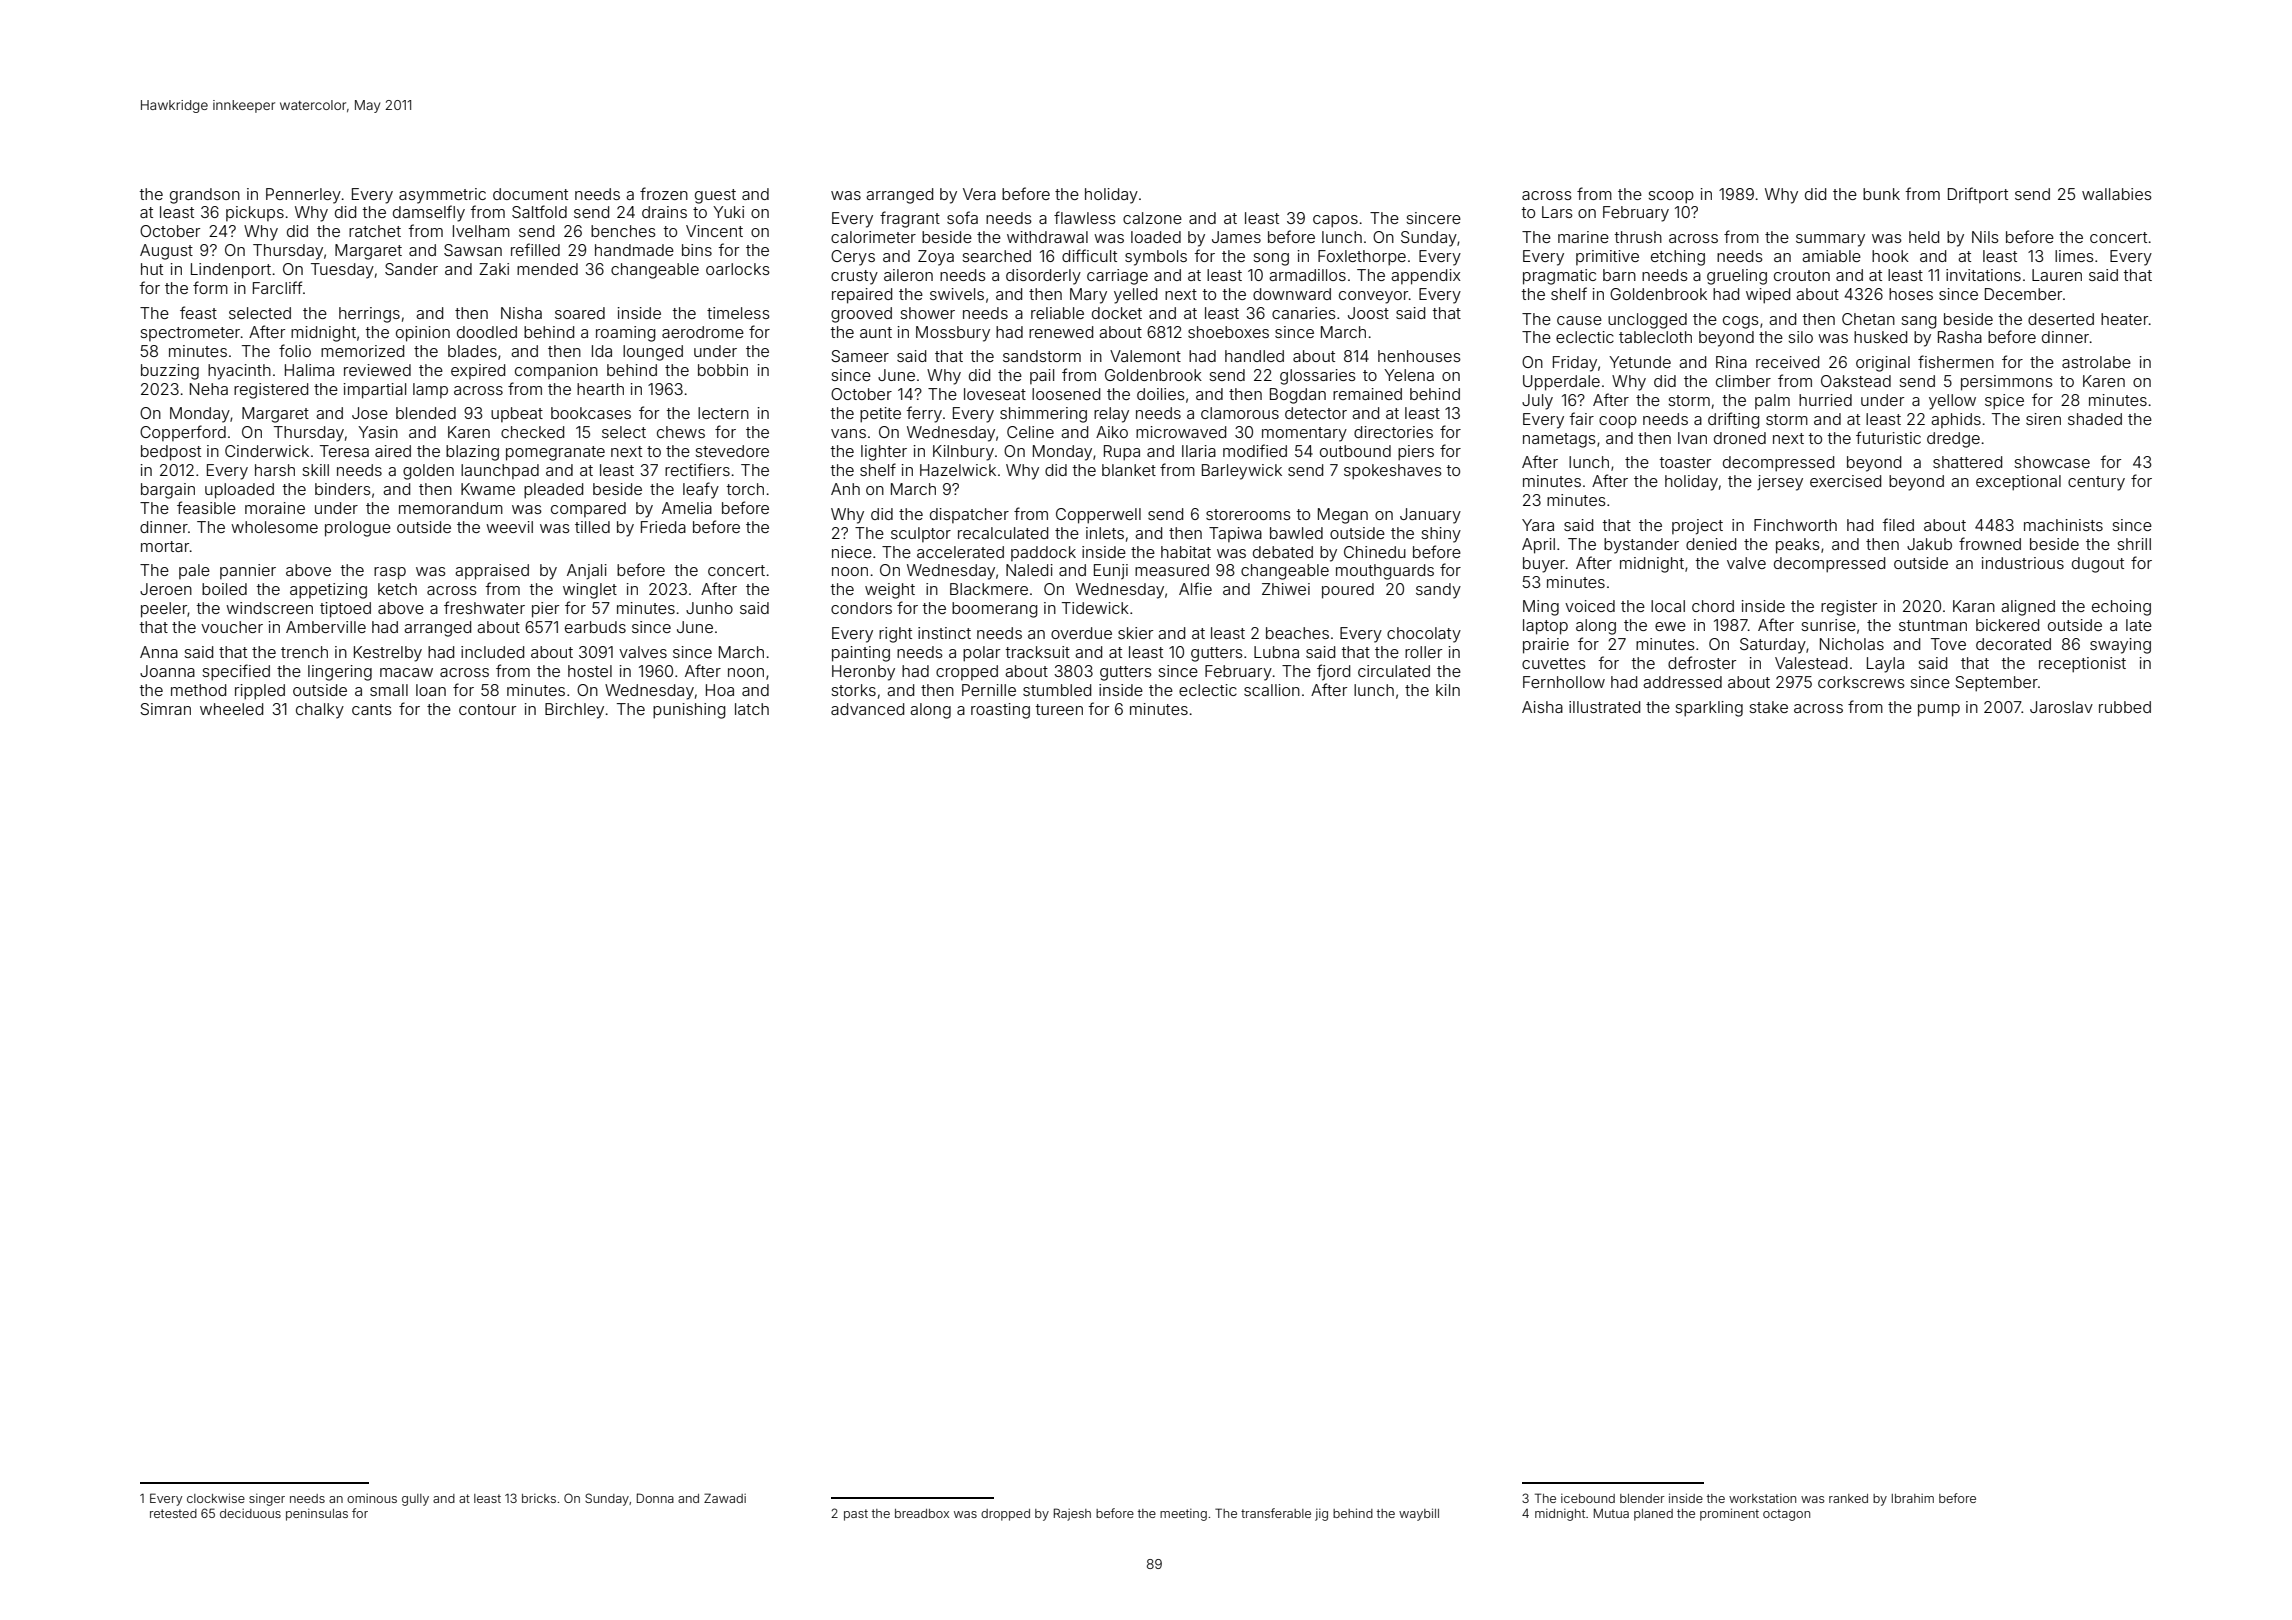 The image size is (2292, 1620). What do you see at coordinates (415, 1500) in the screenshot?
I see `gully` at bounding box center [415, 1500].
